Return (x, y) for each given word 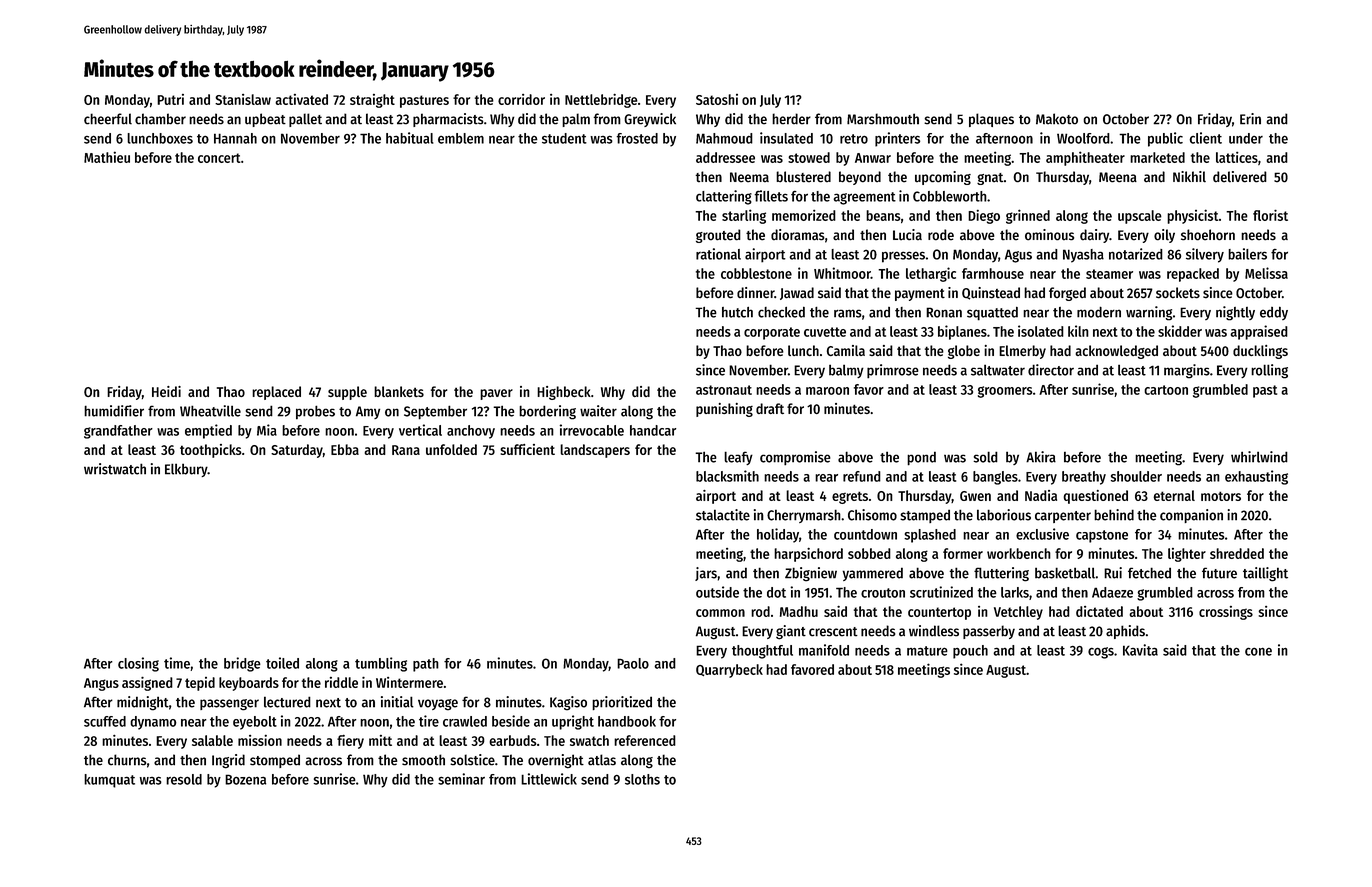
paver (496, 394)
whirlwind (1259, 457)
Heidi (166, 391)
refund (862, 476)
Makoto (1057, 119)
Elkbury (186, 470)
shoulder (1136, 476)
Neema (749, 177)
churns (127, 760)
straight (372, 101)
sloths (642, 779)
